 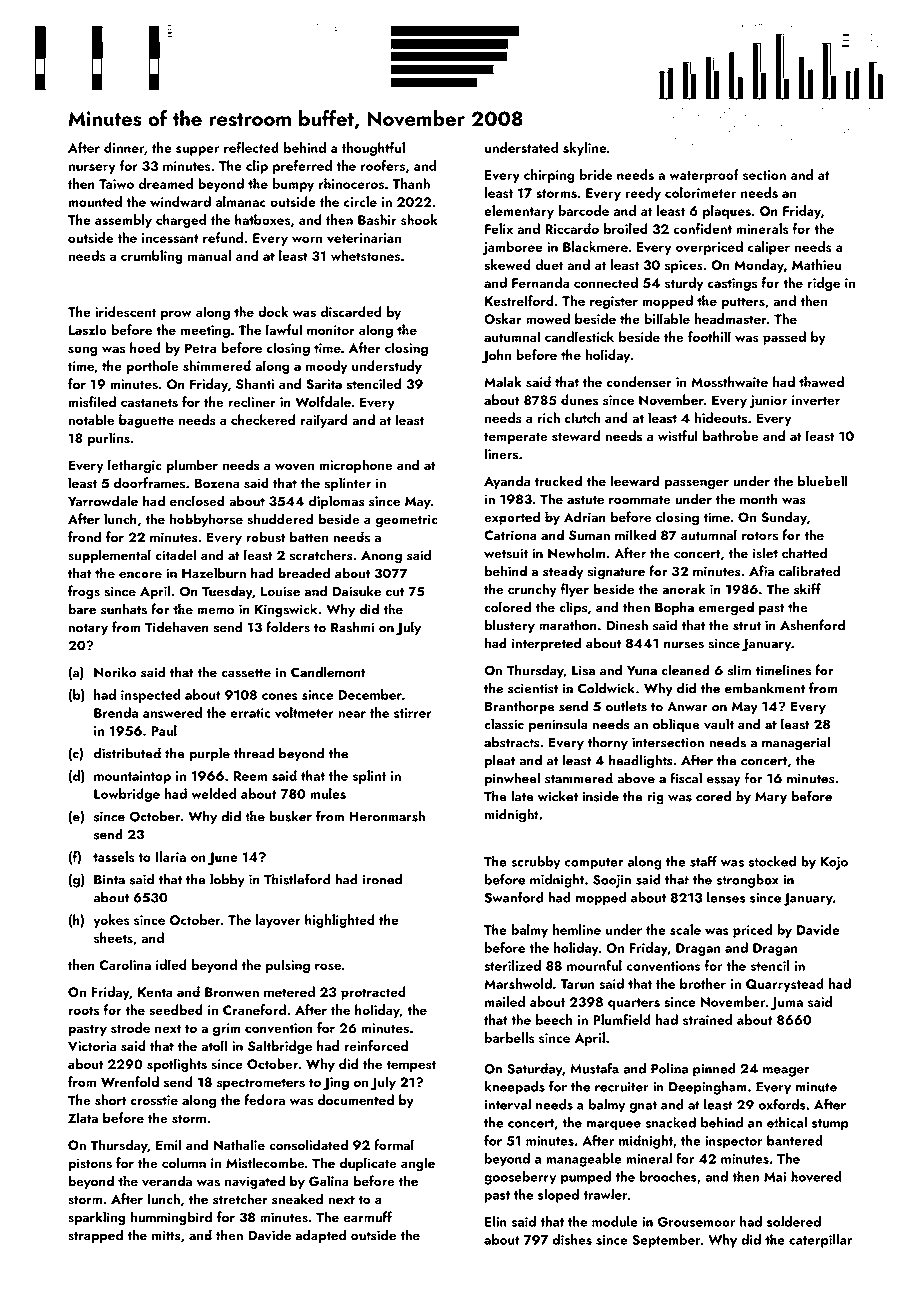 What do you see at coordinates (266, 537) in the document?
I see `robust` at bounding box center [266, 537].
